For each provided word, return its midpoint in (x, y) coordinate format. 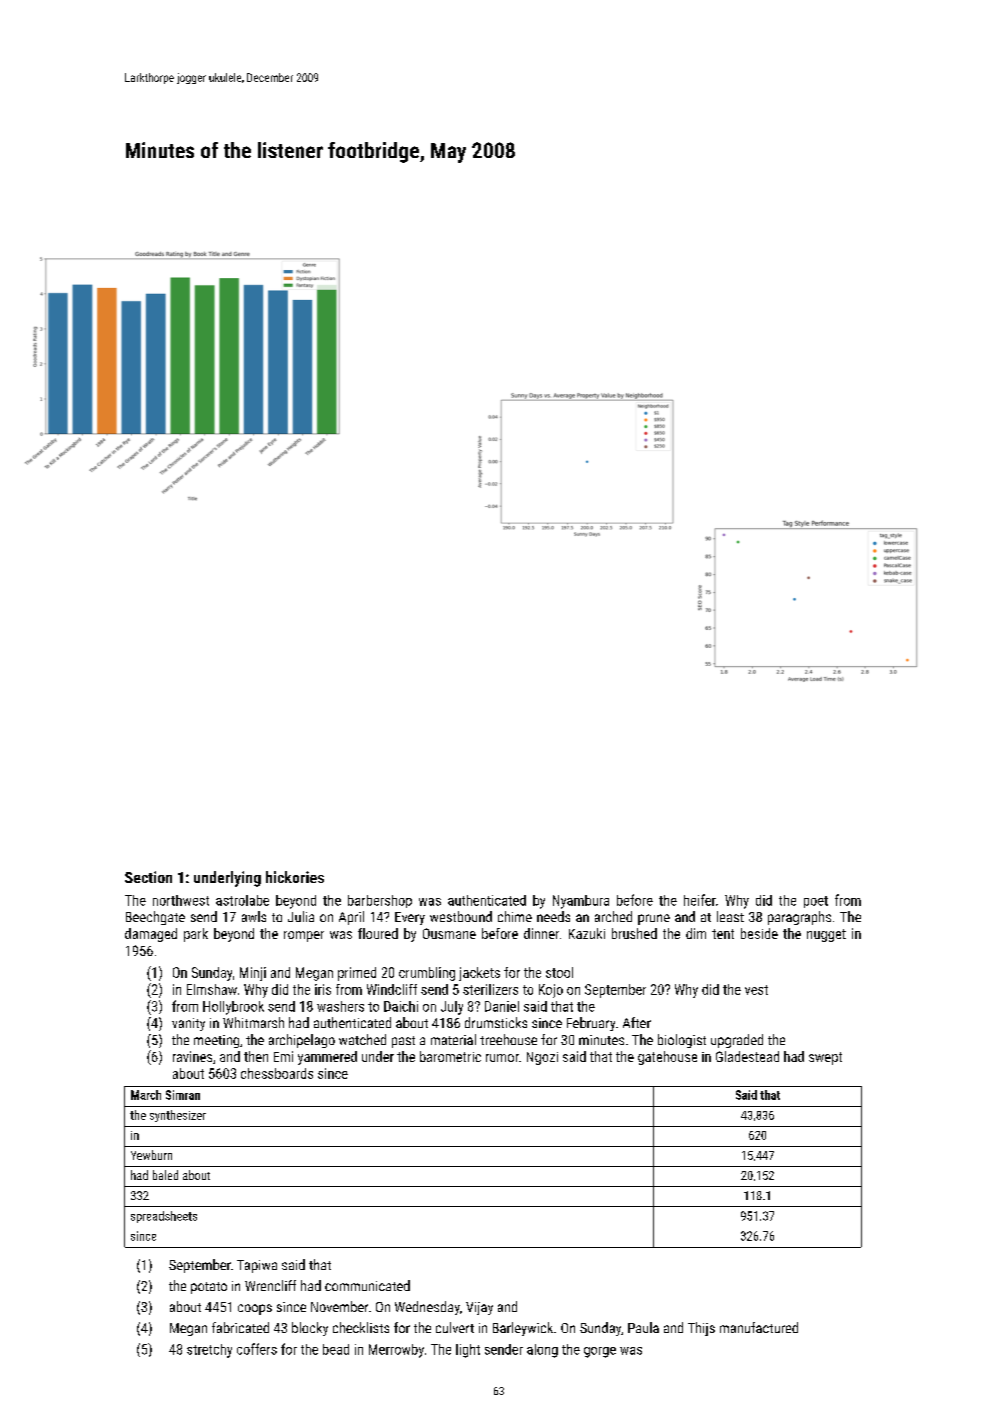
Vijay (479, 1308)
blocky (310, 1329)
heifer (700, 900)
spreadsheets (164, 1217)
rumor (502, 1058)
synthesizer (178, 1116)
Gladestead (747, 1056)
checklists (361, 1327)
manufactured (759, 1327)
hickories (295, 877)
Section (148, 877)
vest (756, 990)
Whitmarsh (253, 1022)
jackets (479, 974)
